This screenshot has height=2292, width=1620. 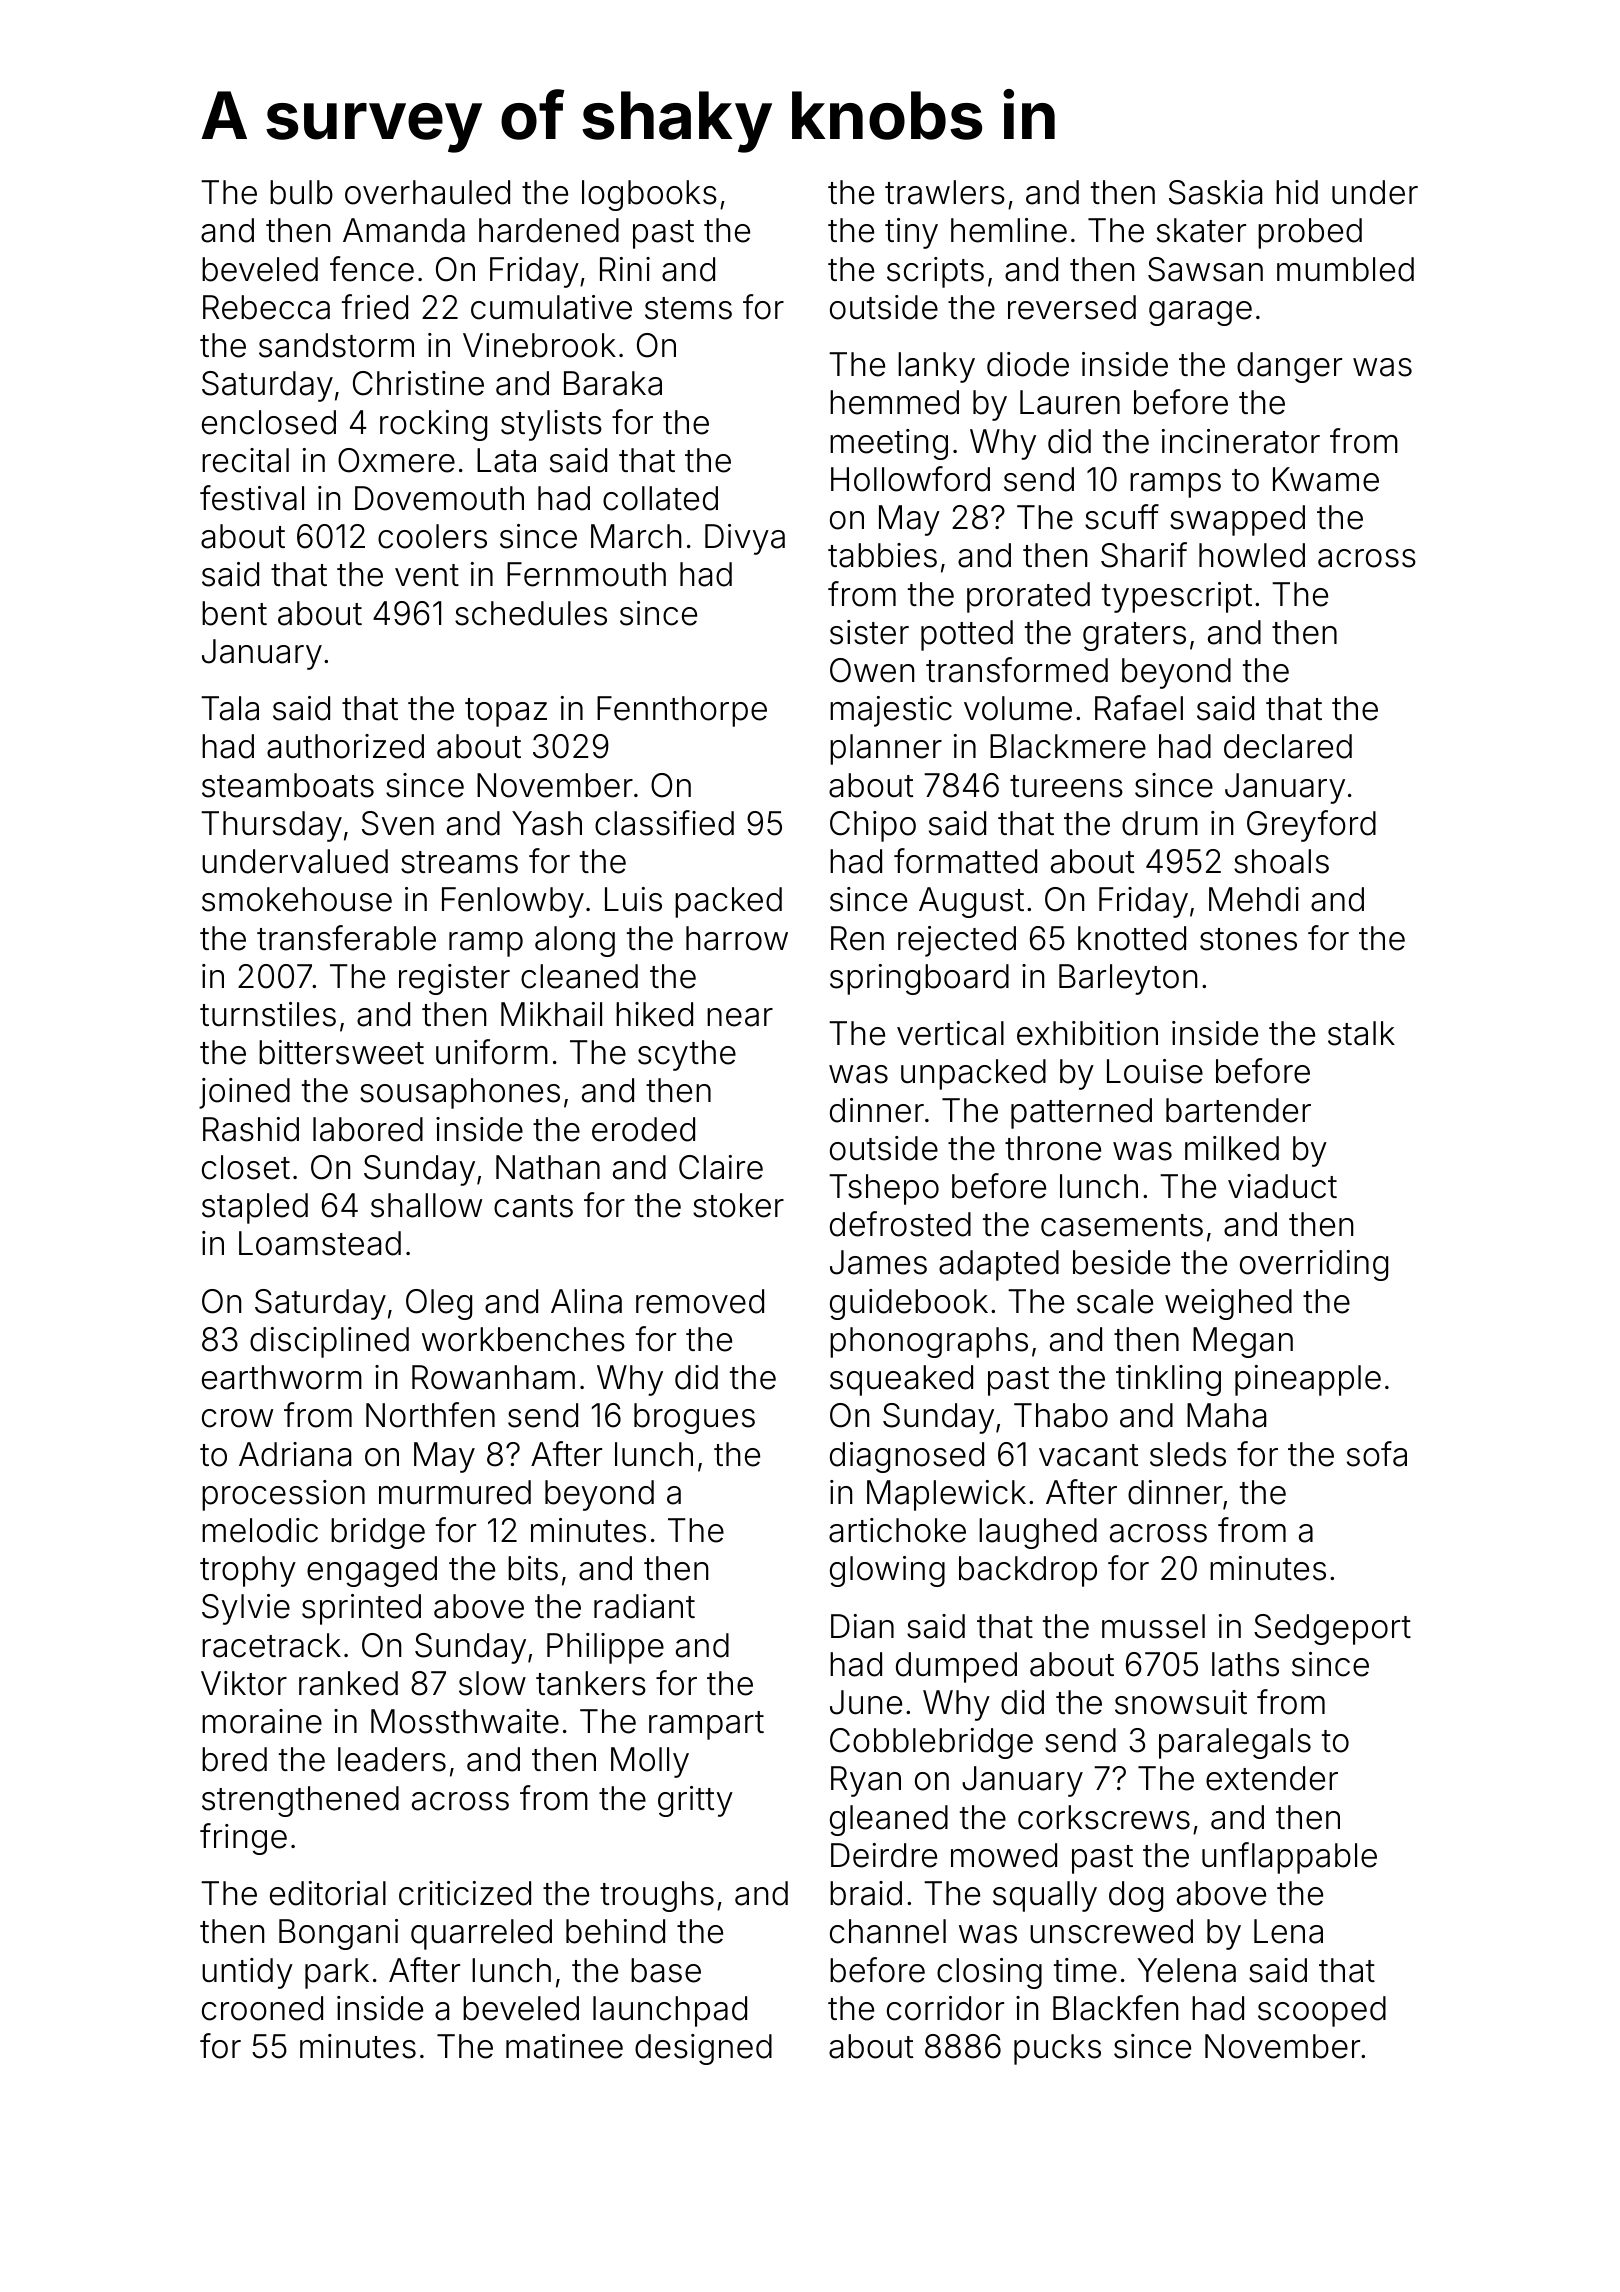 I want to click on hemmed, so click(x=894, y=402).
